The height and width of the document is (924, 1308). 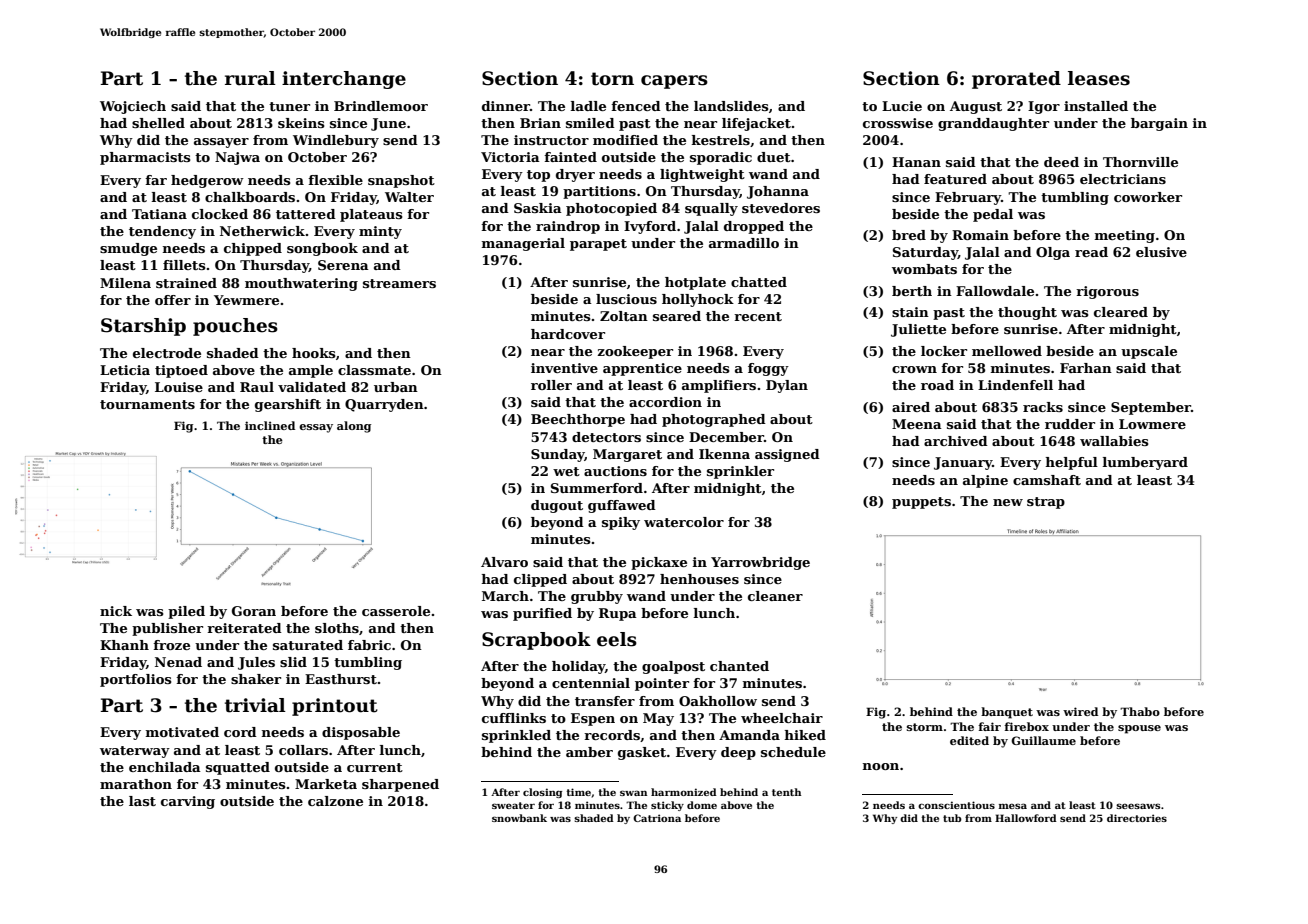 What do you see at coordinates (186, 612) in the document?
I see `piled` at bounding box center [186, 612].
